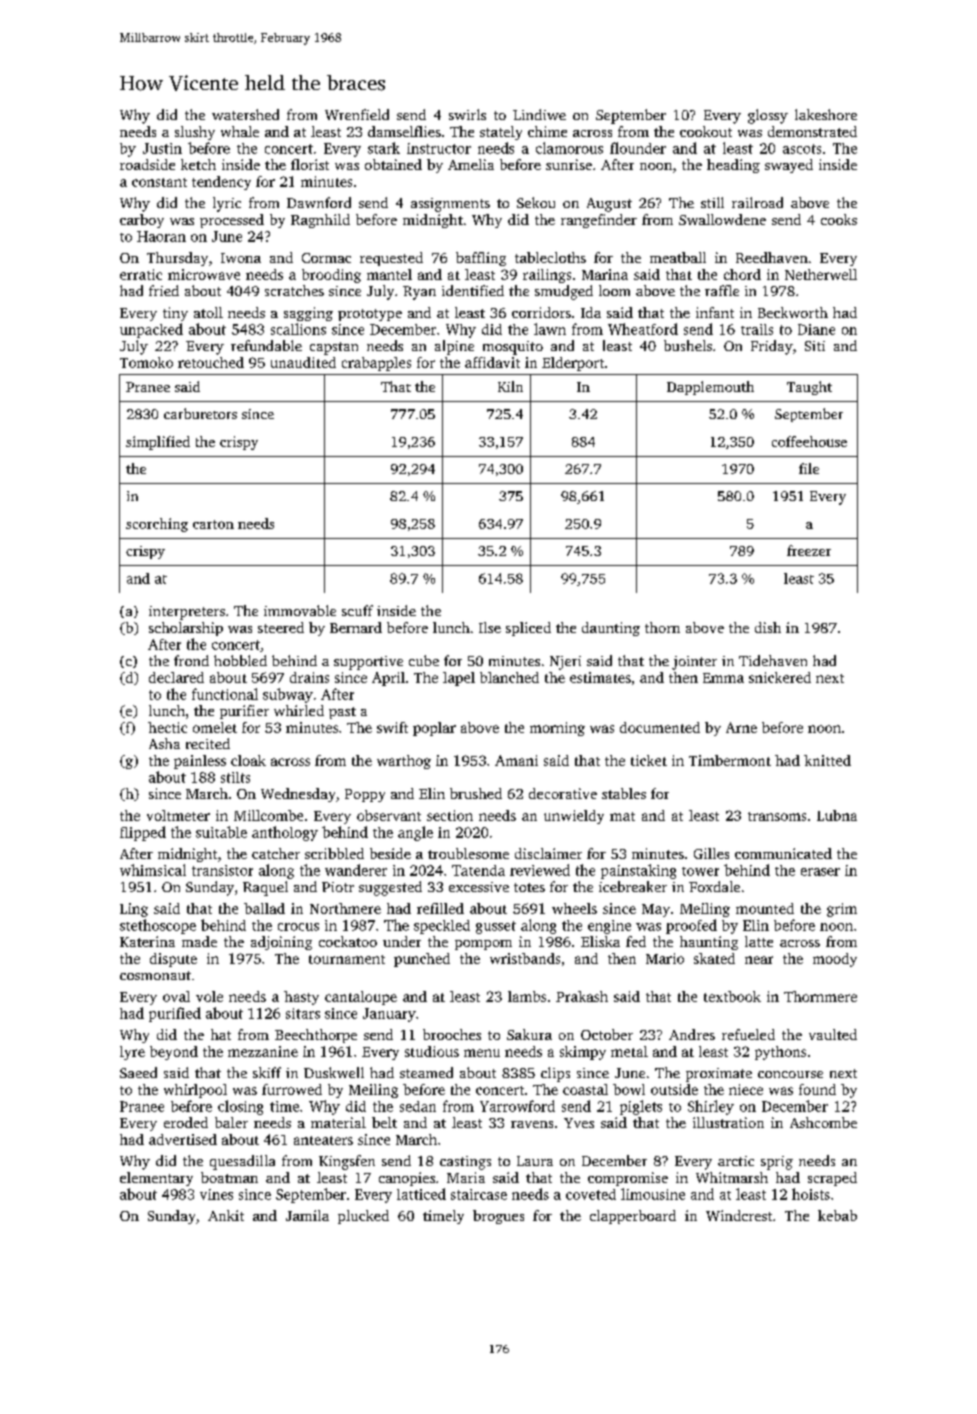 The height and width of the image is (1414, 977). What do you see at coordinates (528, 629) in the image?
I see `spliced` at bounding box center [528, 629].
